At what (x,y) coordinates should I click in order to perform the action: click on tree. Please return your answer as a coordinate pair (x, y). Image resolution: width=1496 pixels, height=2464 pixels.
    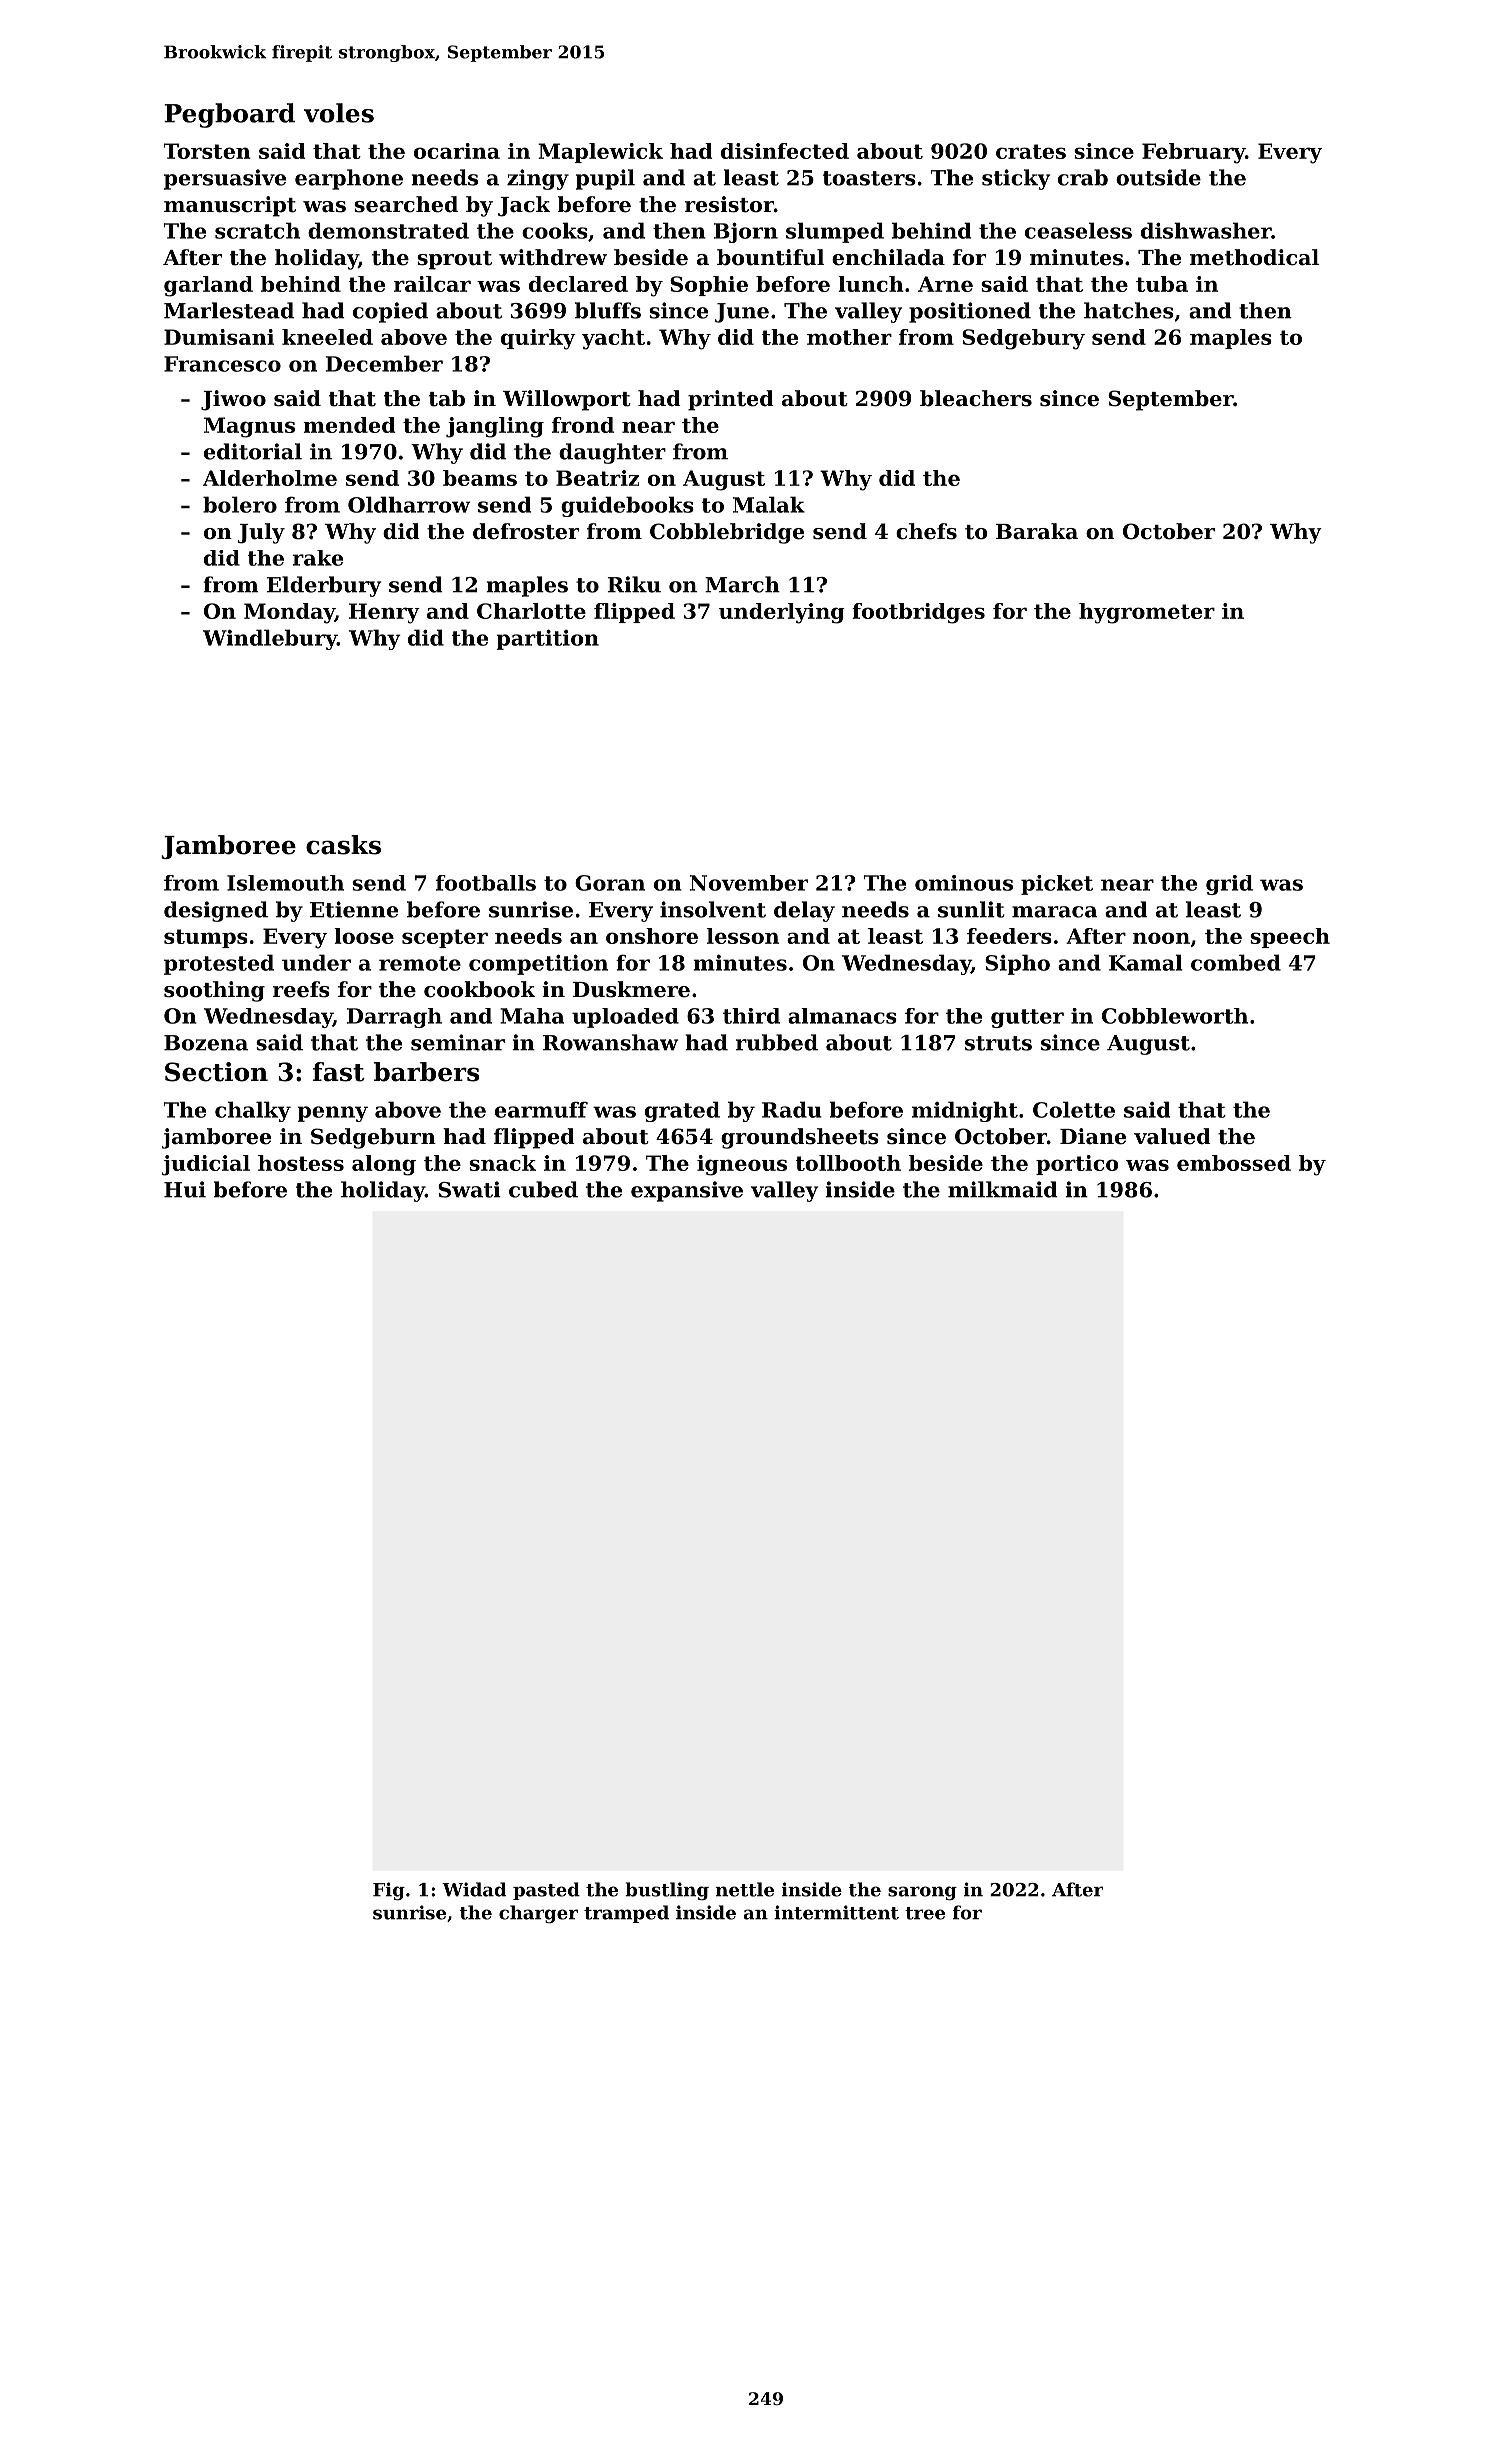
    Looking at the image, I should click on (925, 1913).
